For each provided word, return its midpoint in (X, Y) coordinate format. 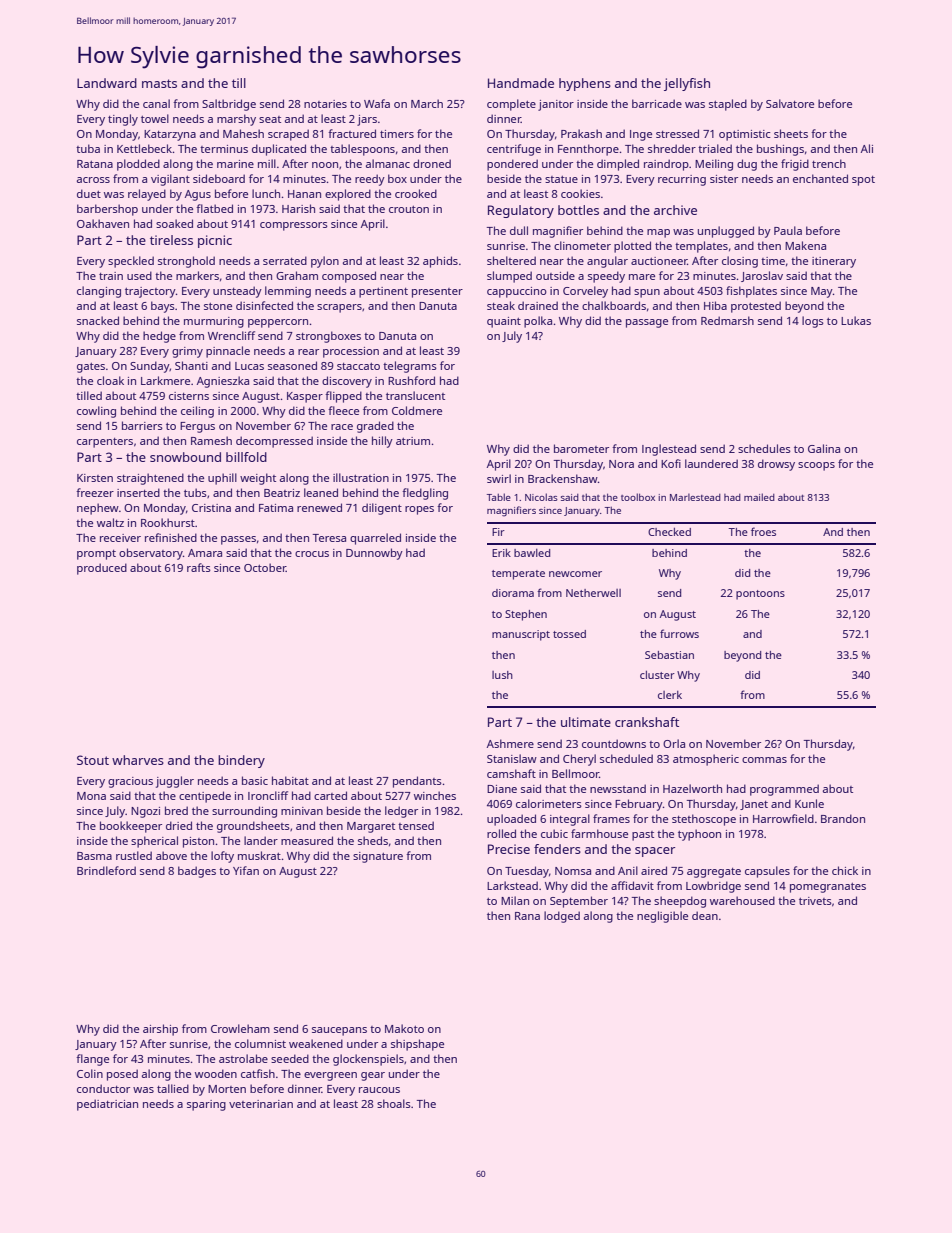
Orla (674, 743)
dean (705, 915)
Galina (824, 448)
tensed (416, 825)
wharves (138, 760)
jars (367, 120)
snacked (98, 320)
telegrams (410, 367)
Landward (107, 83)
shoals (394, 1103)
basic (255, 780)
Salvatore (790, 103)
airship (160, 1030)
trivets (815, 901)
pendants (417, 782)
